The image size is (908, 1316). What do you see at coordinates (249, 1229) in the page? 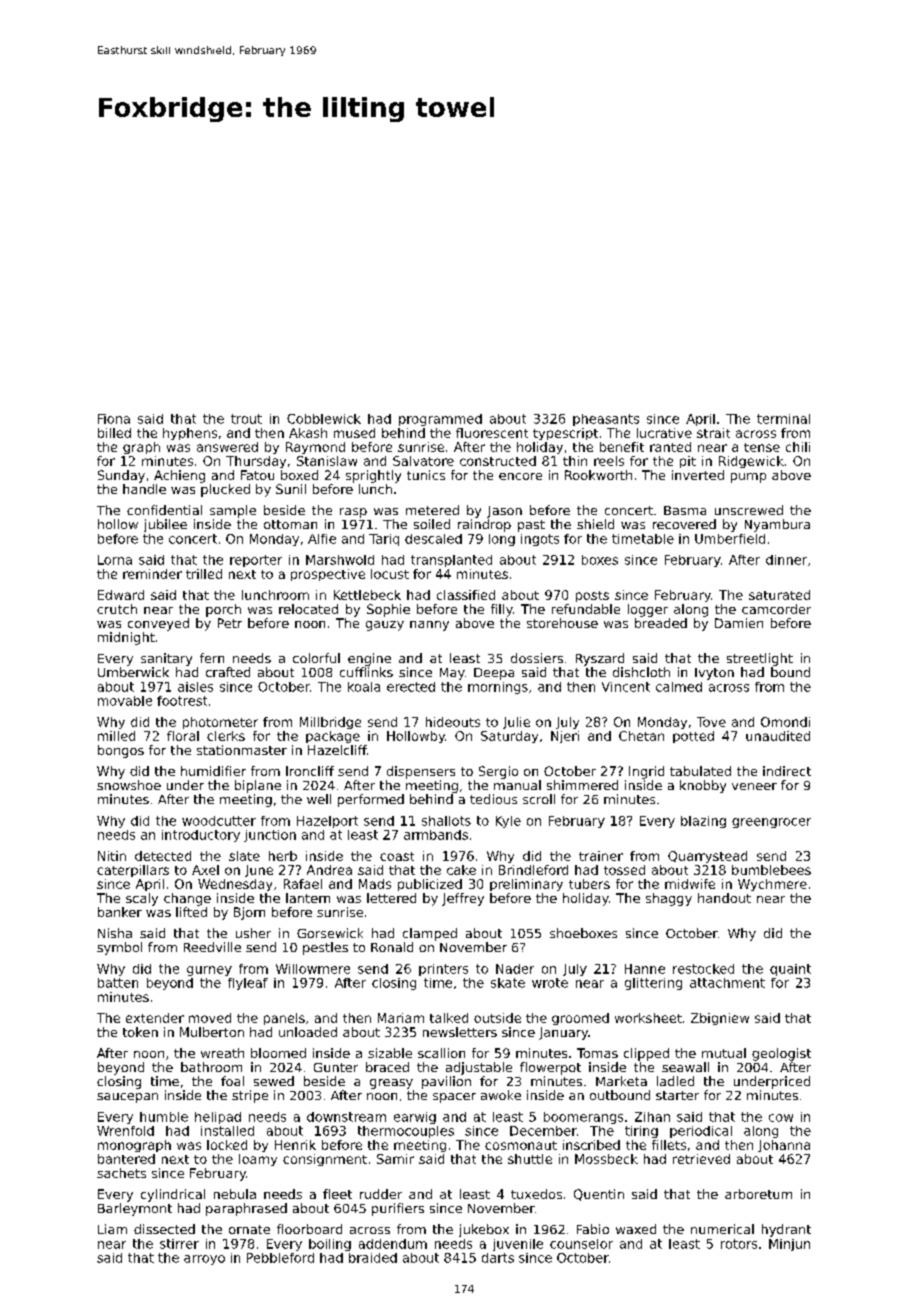
I see `ornate` at bounding box center [249, 1229].
